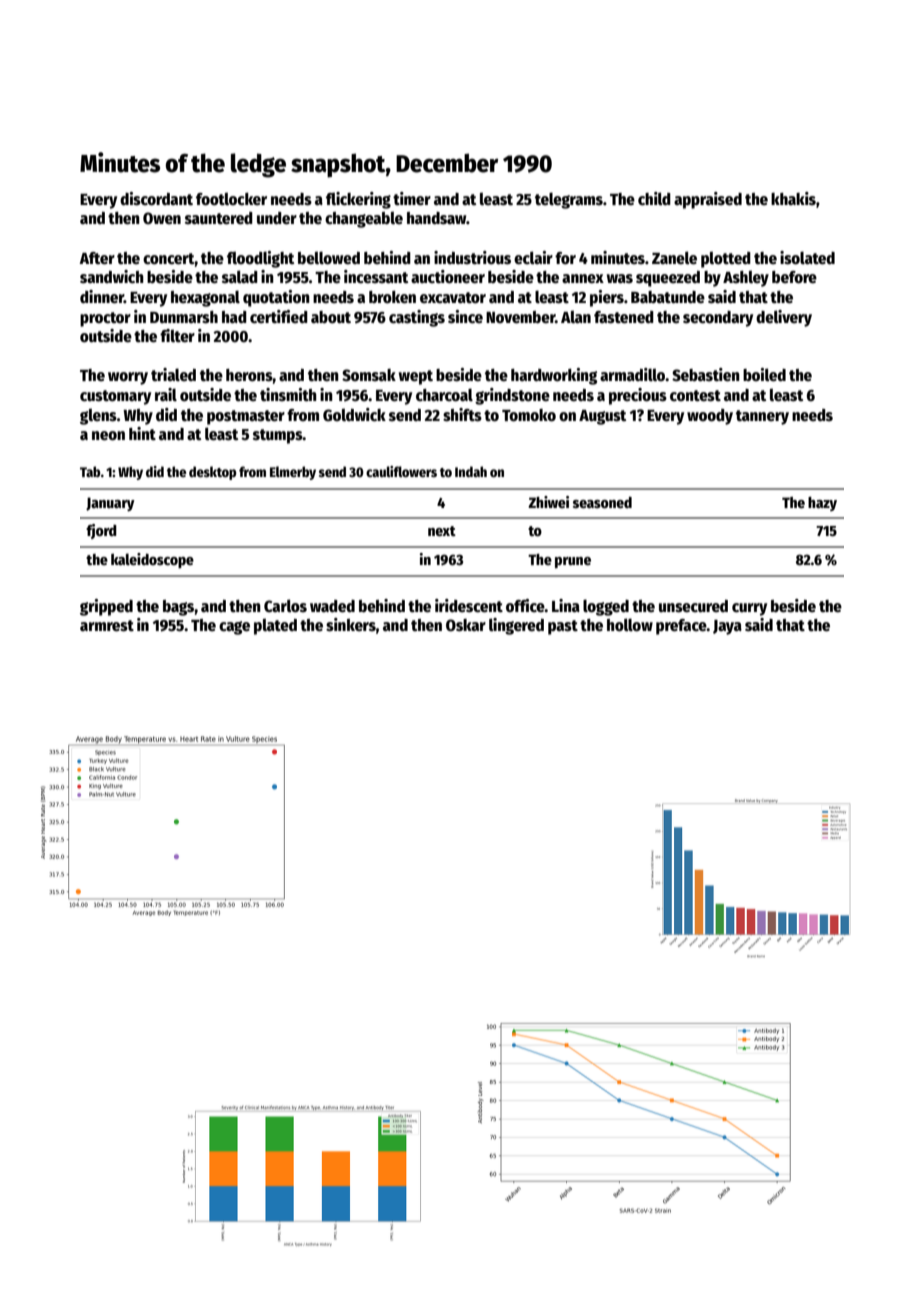 Image resolution: width=924 pixels, height=1314 pixels. I want to click on discordant, so click(156, 199).
